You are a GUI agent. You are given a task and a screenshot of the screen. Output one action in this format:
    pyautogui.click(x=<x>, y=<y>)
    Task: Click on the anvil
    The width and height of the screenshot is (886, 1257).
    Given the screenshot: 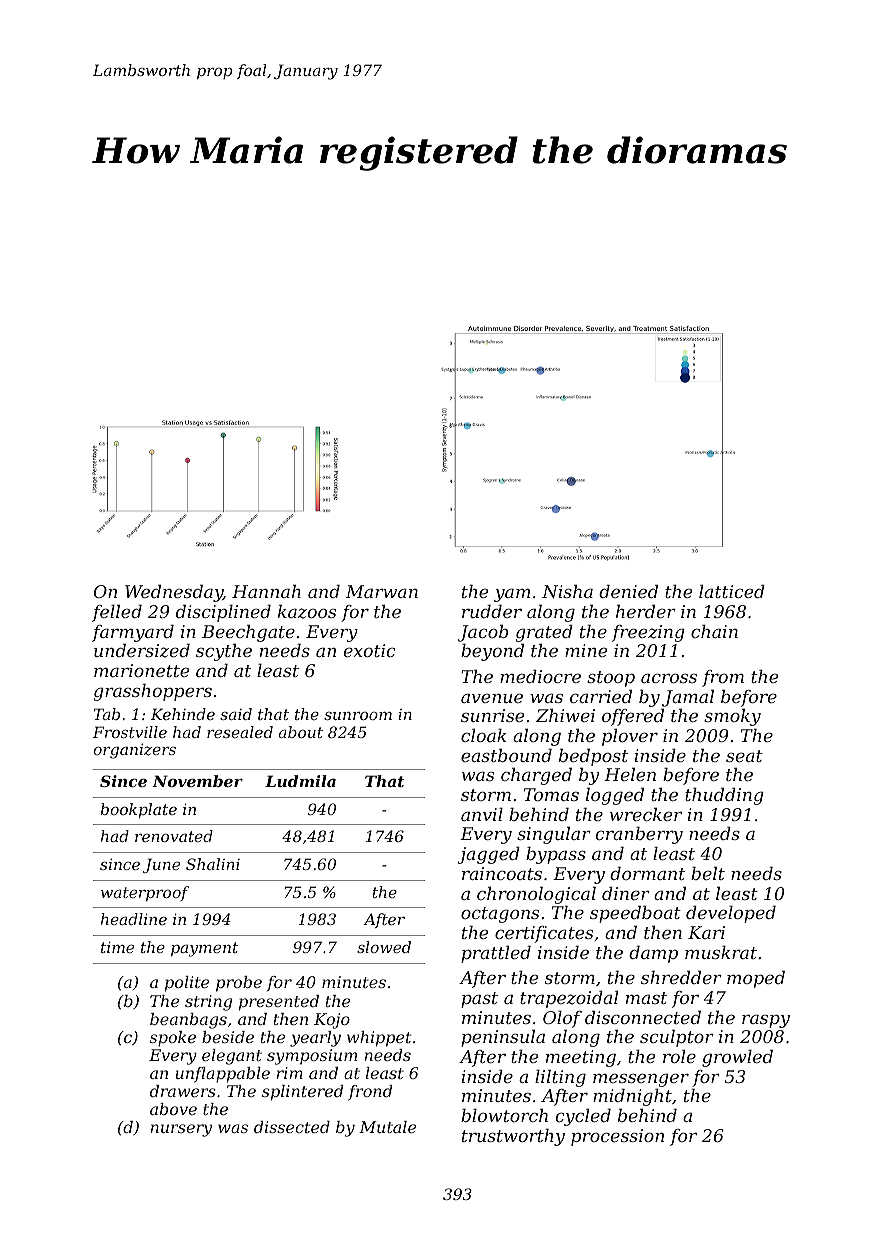 What is the action you would take?
    pyautogui.click(x=482, y=814)
